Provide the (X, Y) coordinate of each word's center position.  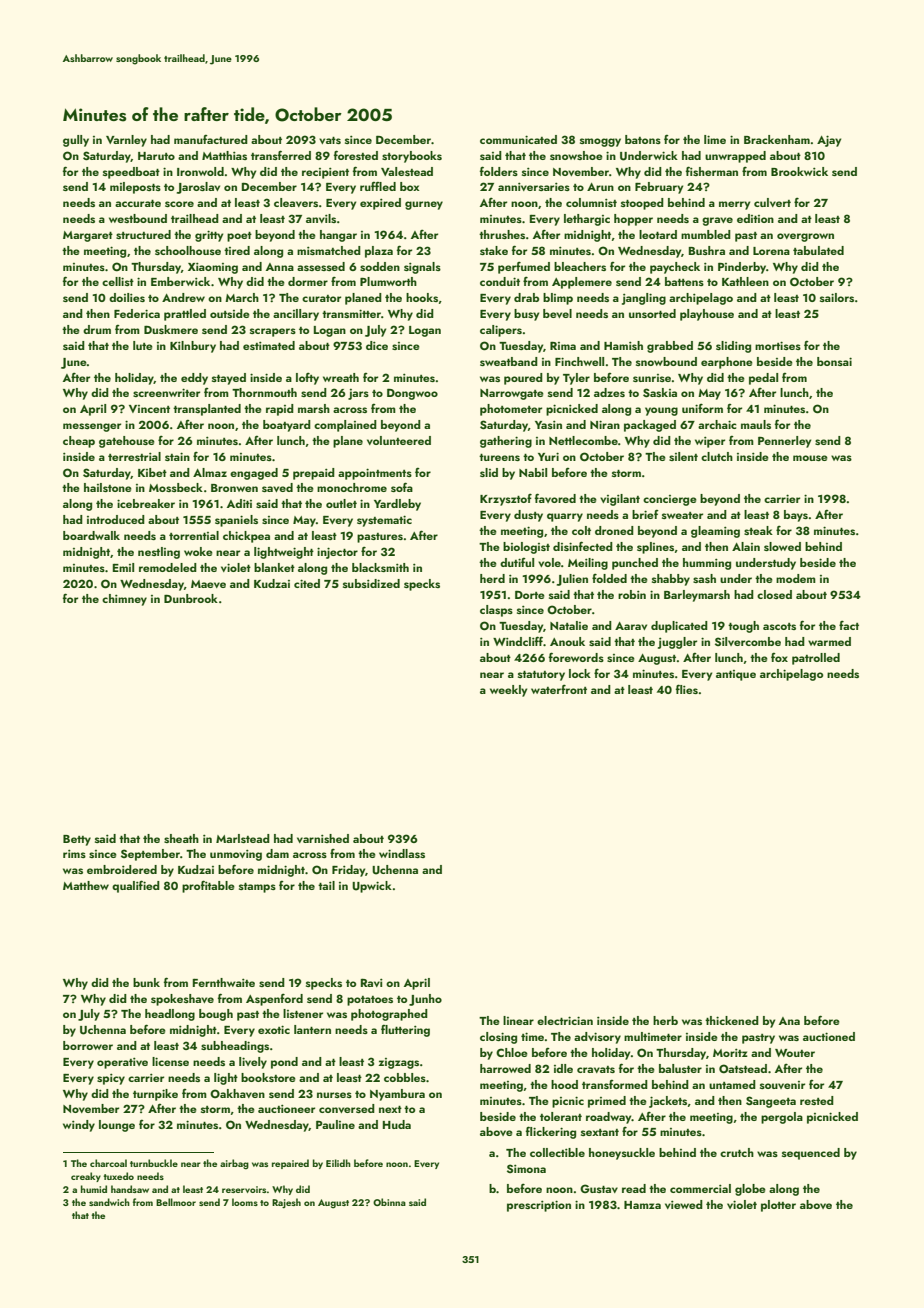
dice (377, 345)
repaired (290, 1164)
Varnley (126, 141)
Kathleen (745, 281)
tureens (499, 457)
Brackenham (777, 139)
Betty (77, 840)
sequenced (811, 1154)
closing (498, 1038)
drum (97, 329)
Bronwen (234, 488)
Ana (789, 1021)
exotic (274, 1029)
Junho (425, 1000)
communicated (518, 139)
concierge (670, 500)
